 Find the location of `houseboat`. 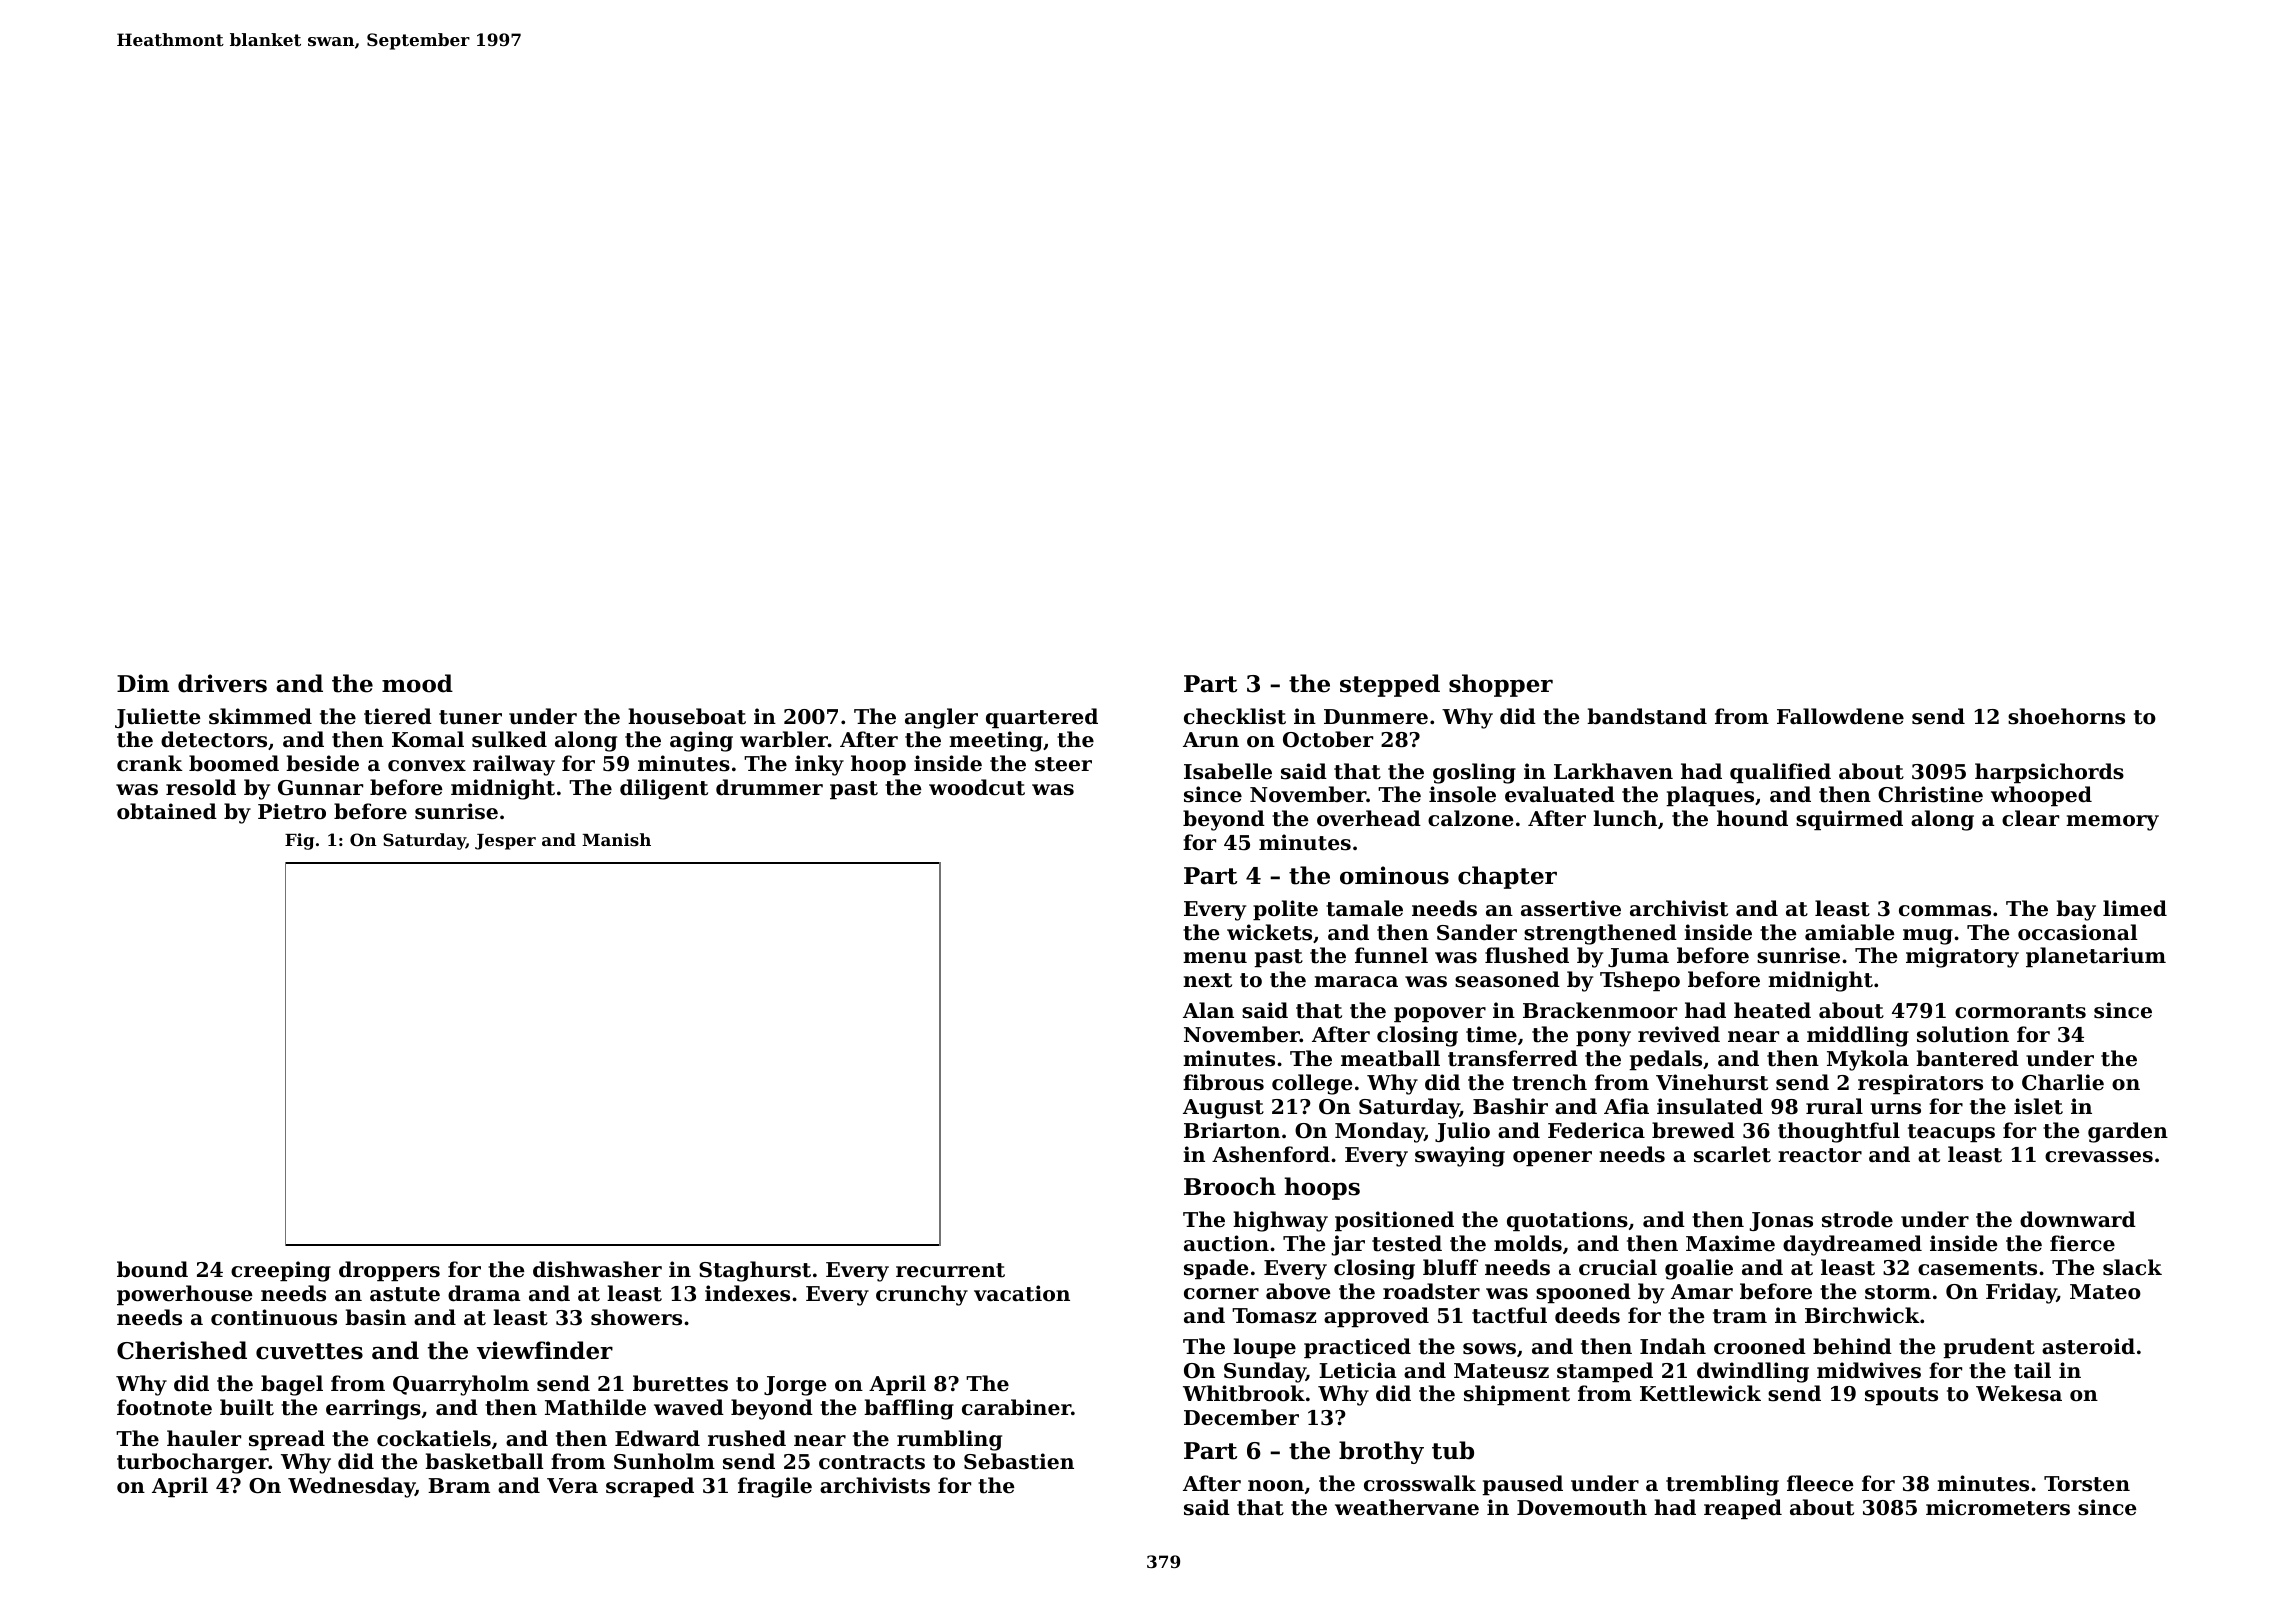

houseboat is located at coordinates (687, 716).
